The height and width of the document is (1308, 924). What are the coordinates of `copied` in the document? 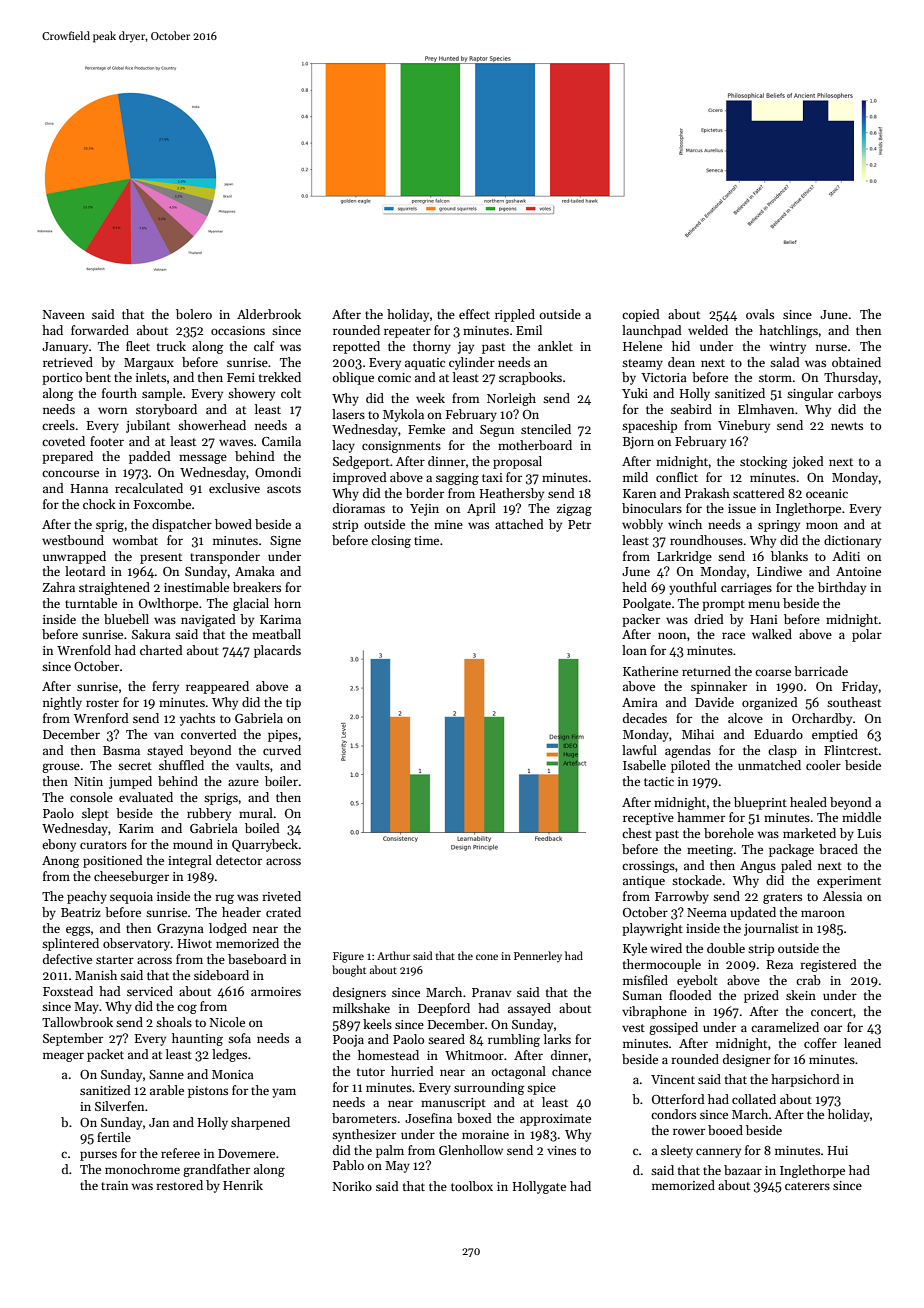 It's located at (641, 315).
